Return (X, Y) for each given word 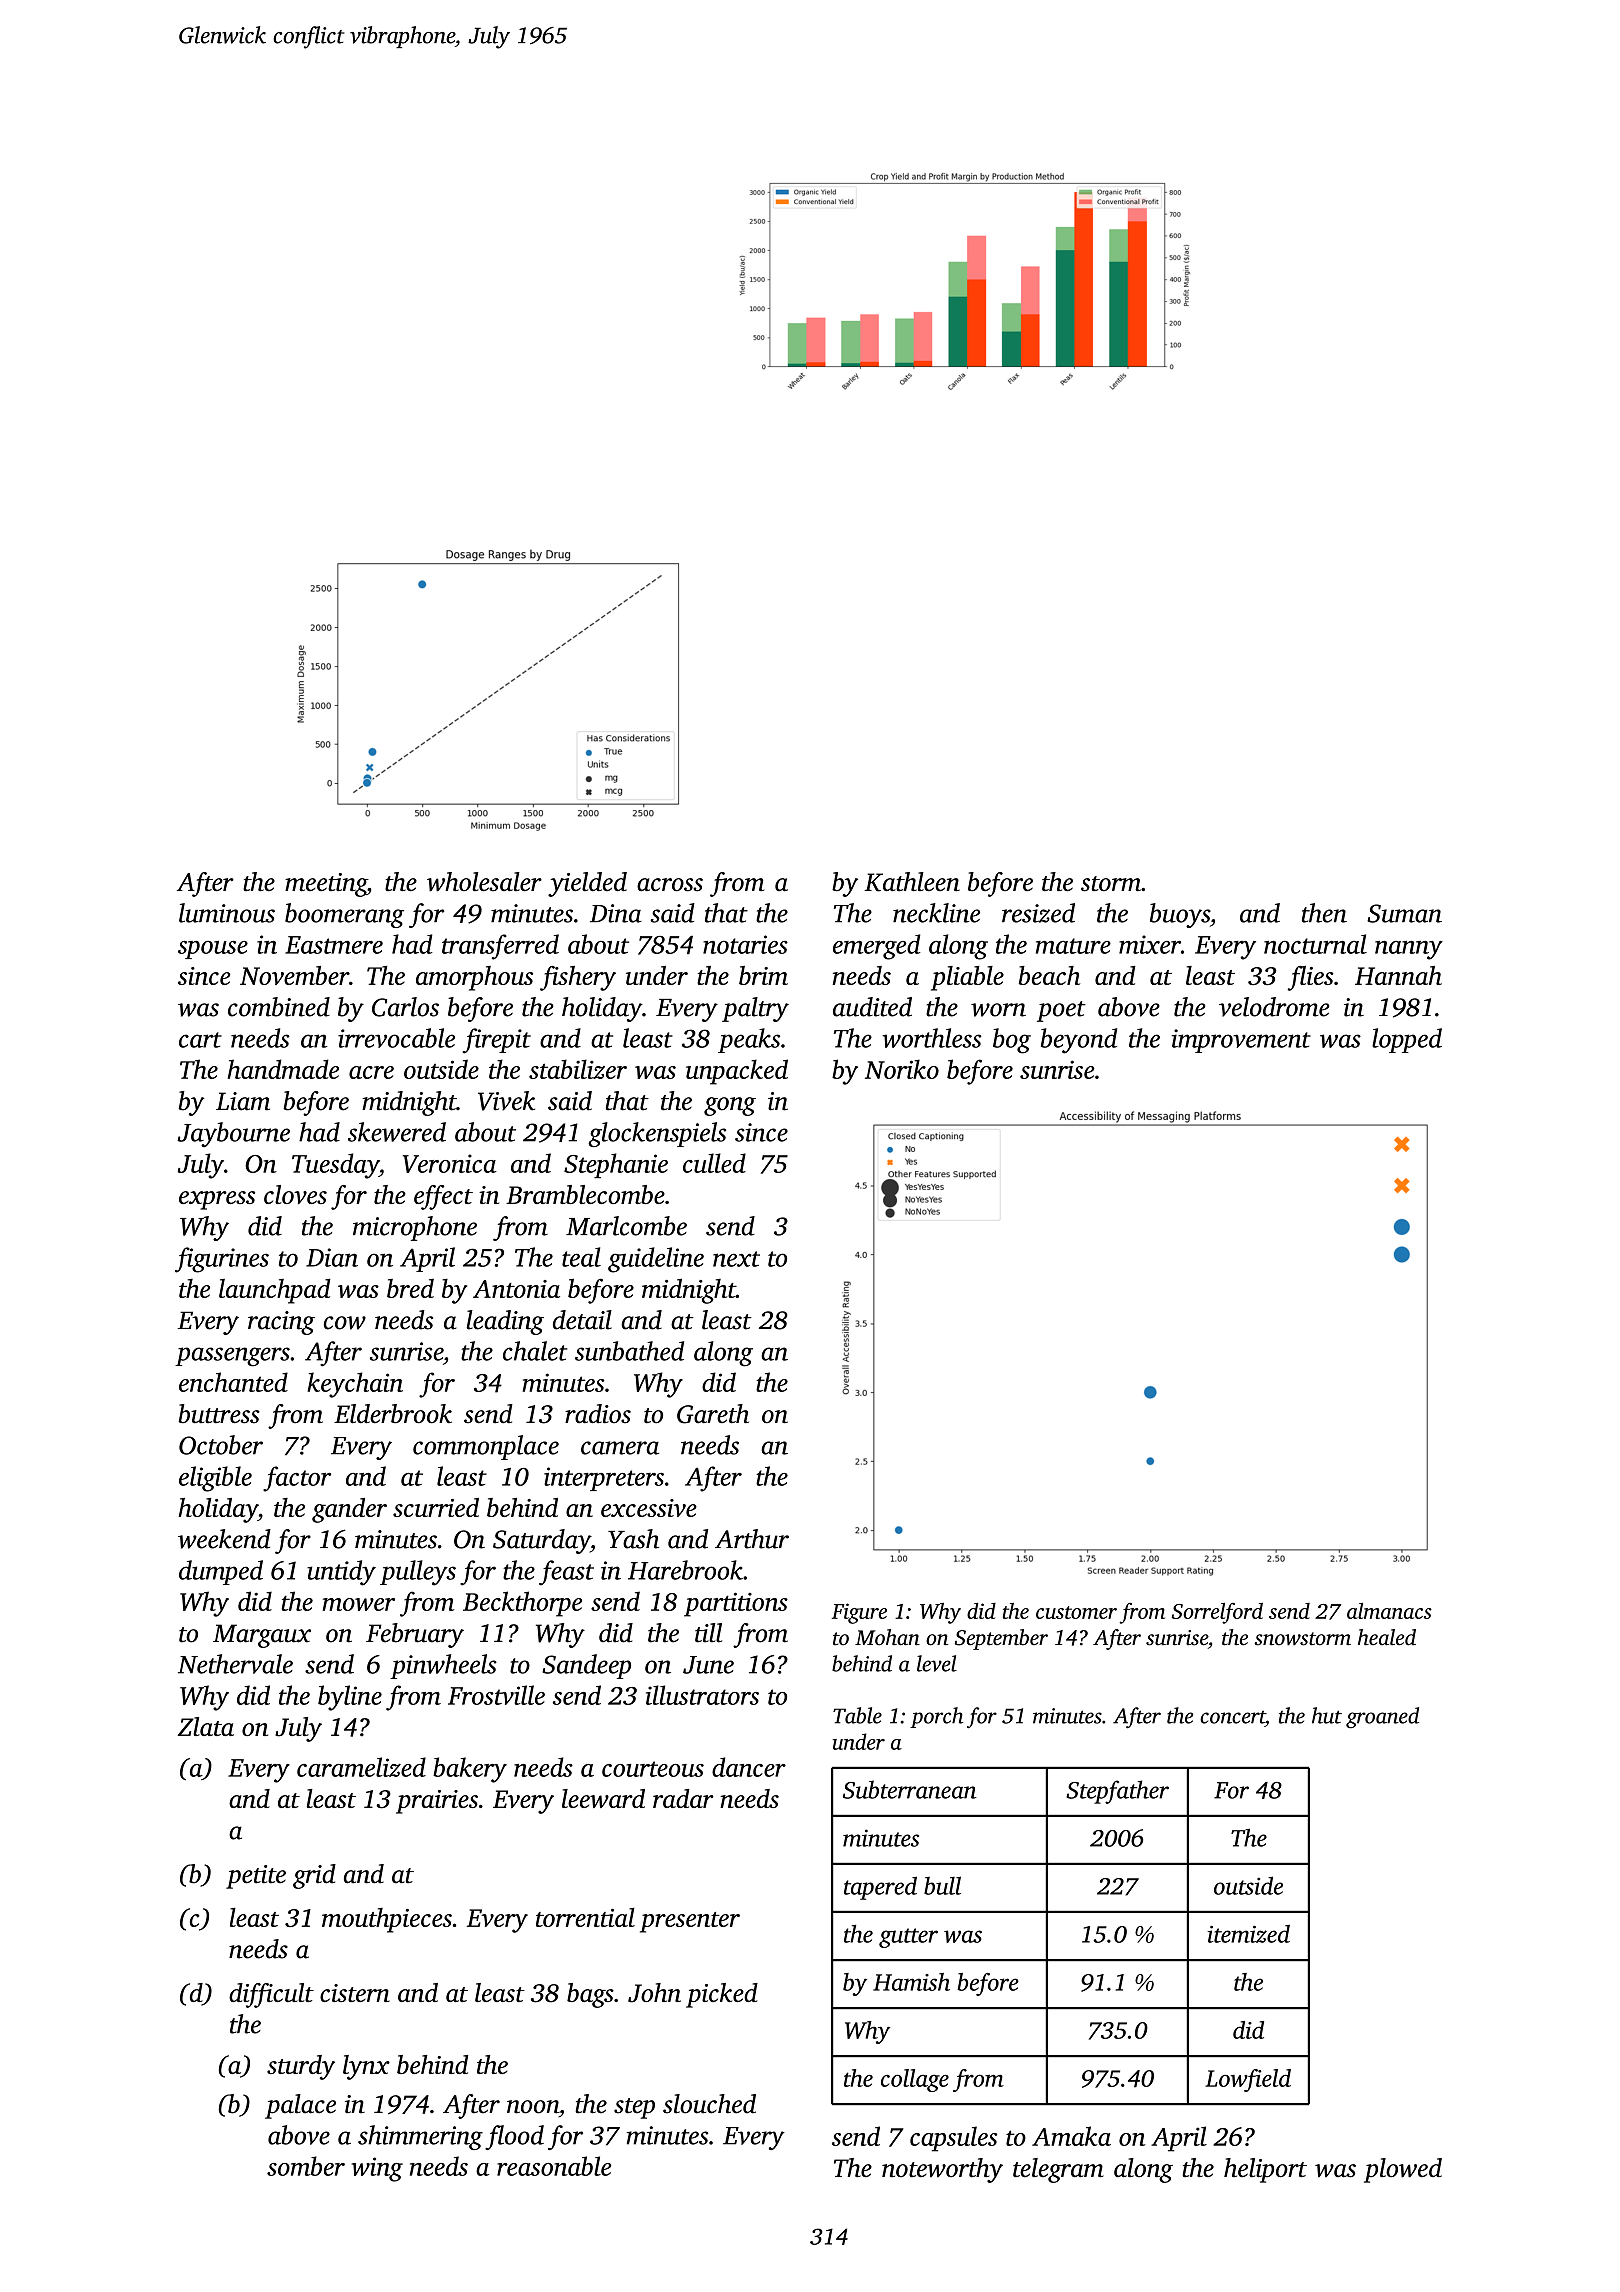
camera (620, 1448)
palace (300, 2106)
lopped (1407, 1040)
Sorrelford (1217, 1613)
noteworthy (942, 2170)
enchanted (233, 1382)
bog (1012, 1041)
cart (200, 1040)
